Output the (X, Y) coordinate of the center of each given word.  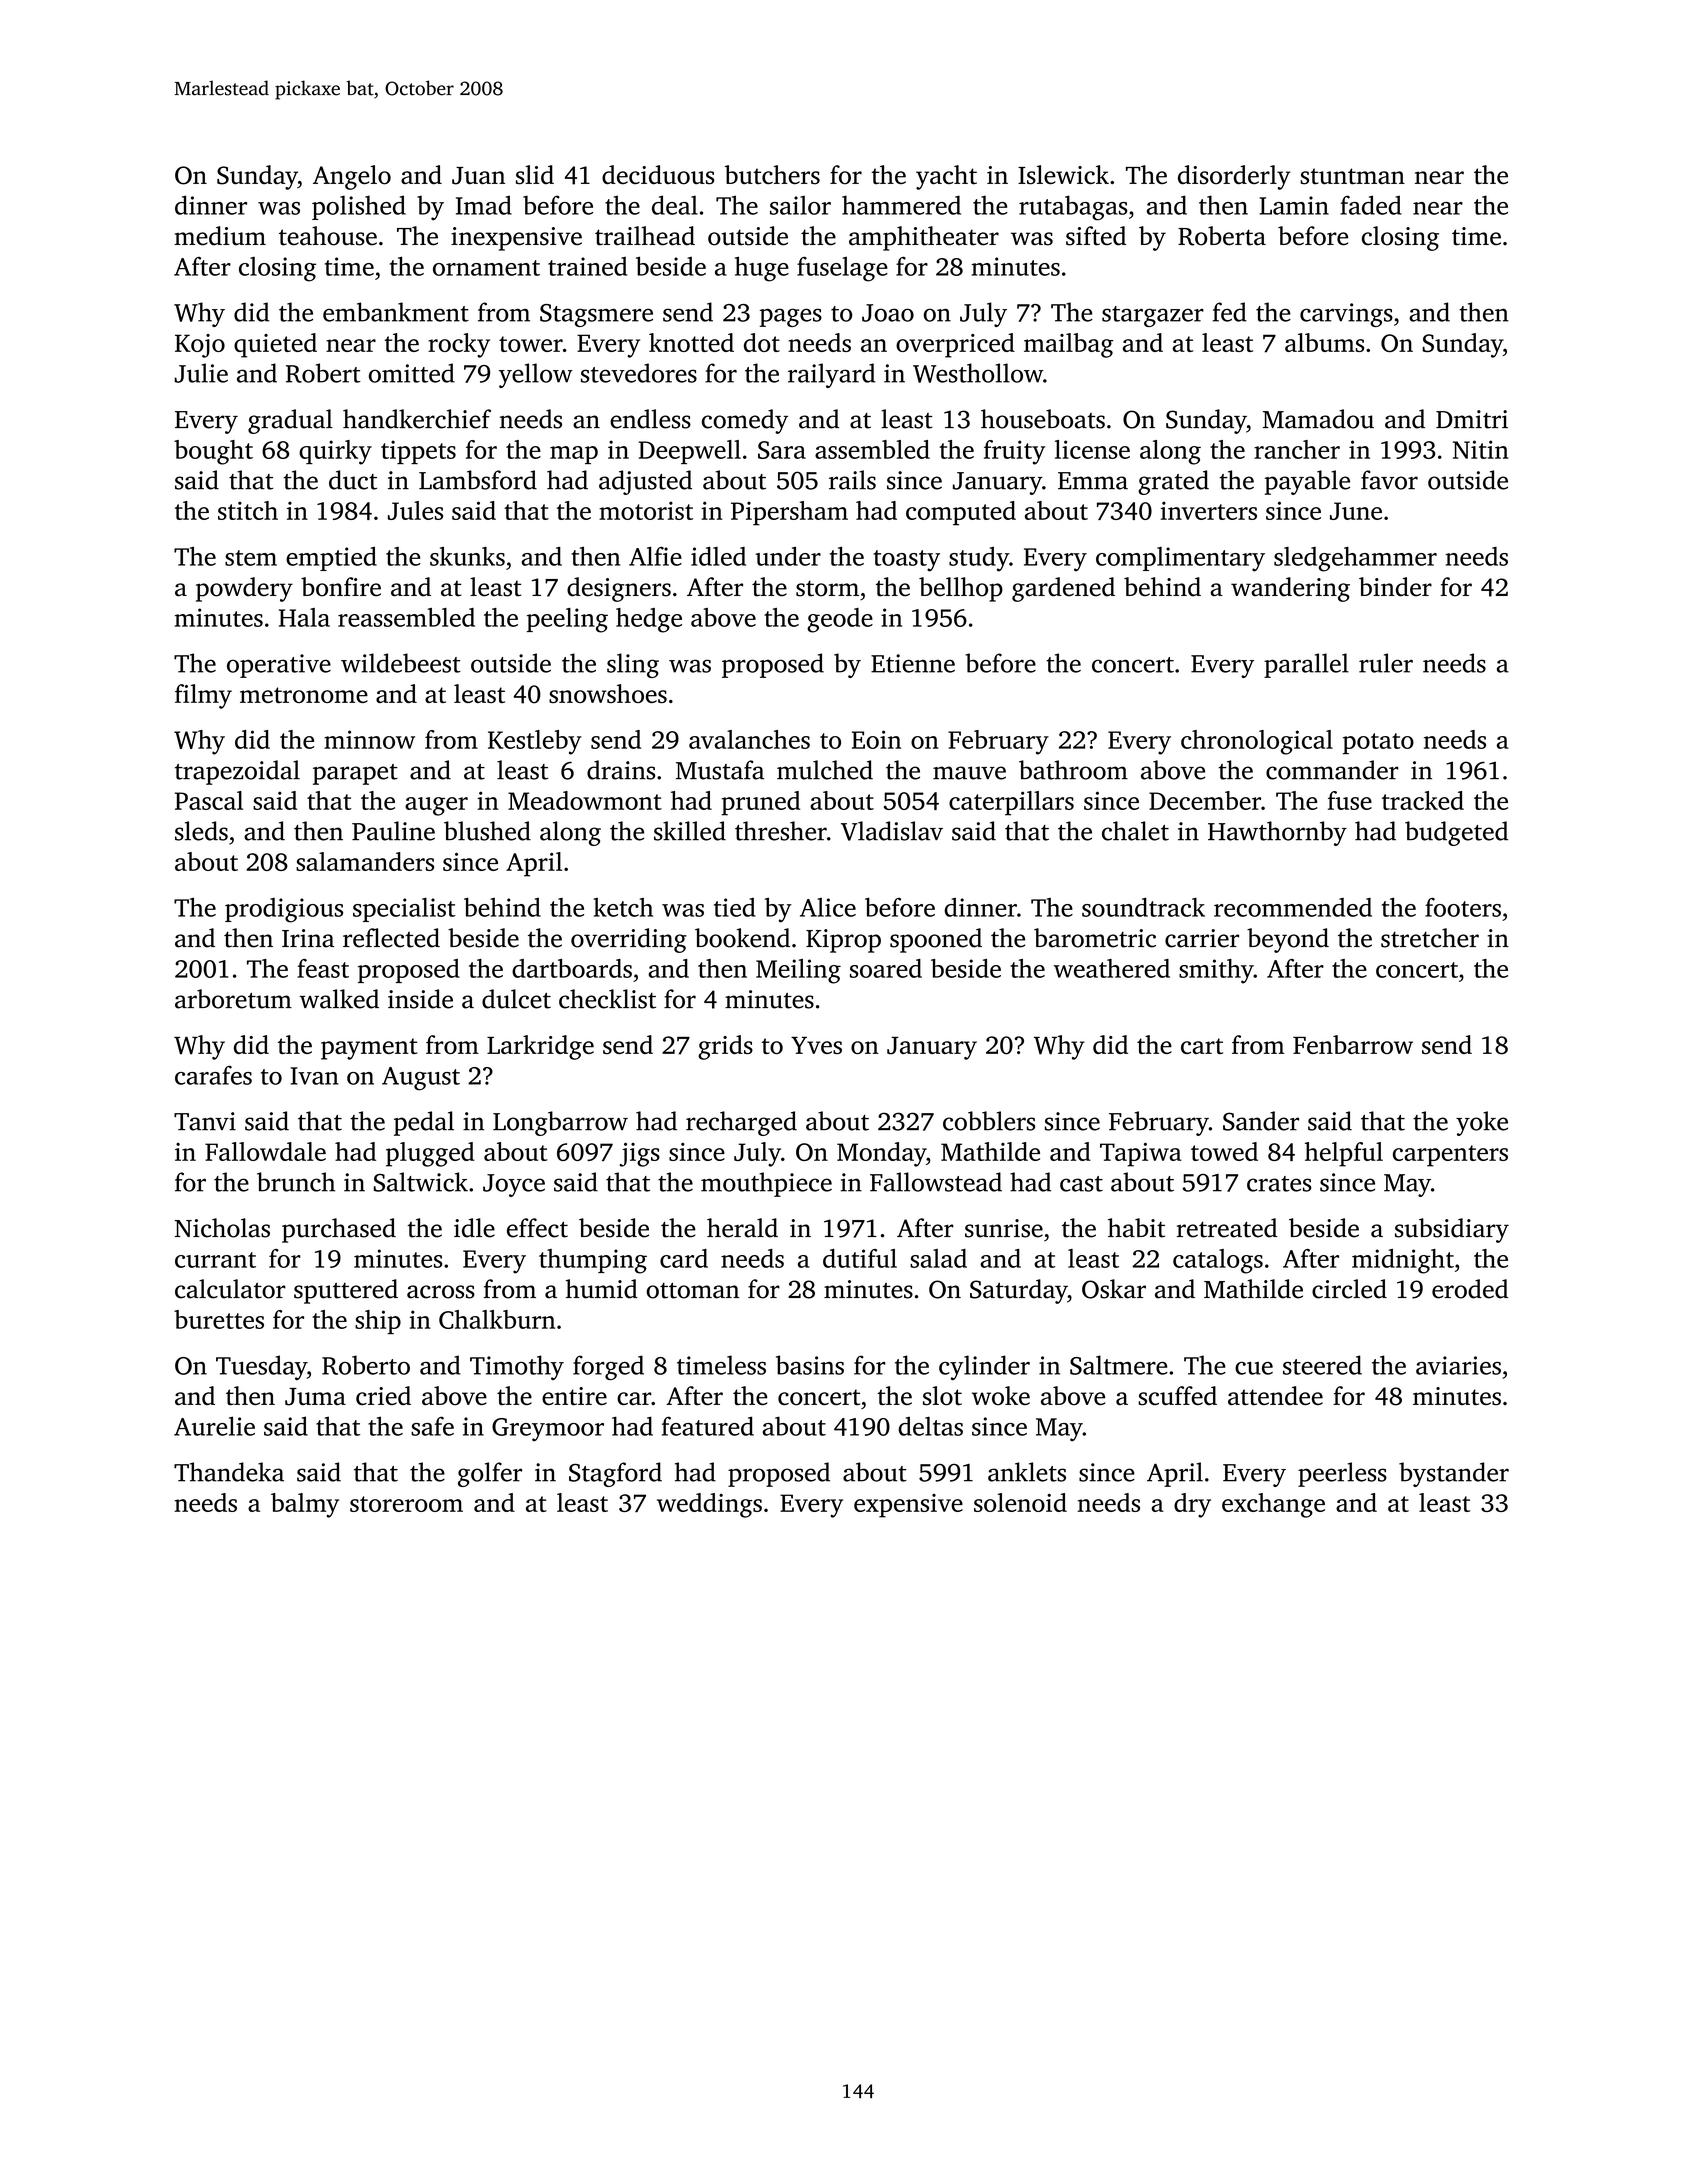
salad (938, 1258)
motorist (646, 510)
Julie (201, 373)
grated (1173, 482)
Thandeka (229, 1472)
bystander (1454, 1474)
